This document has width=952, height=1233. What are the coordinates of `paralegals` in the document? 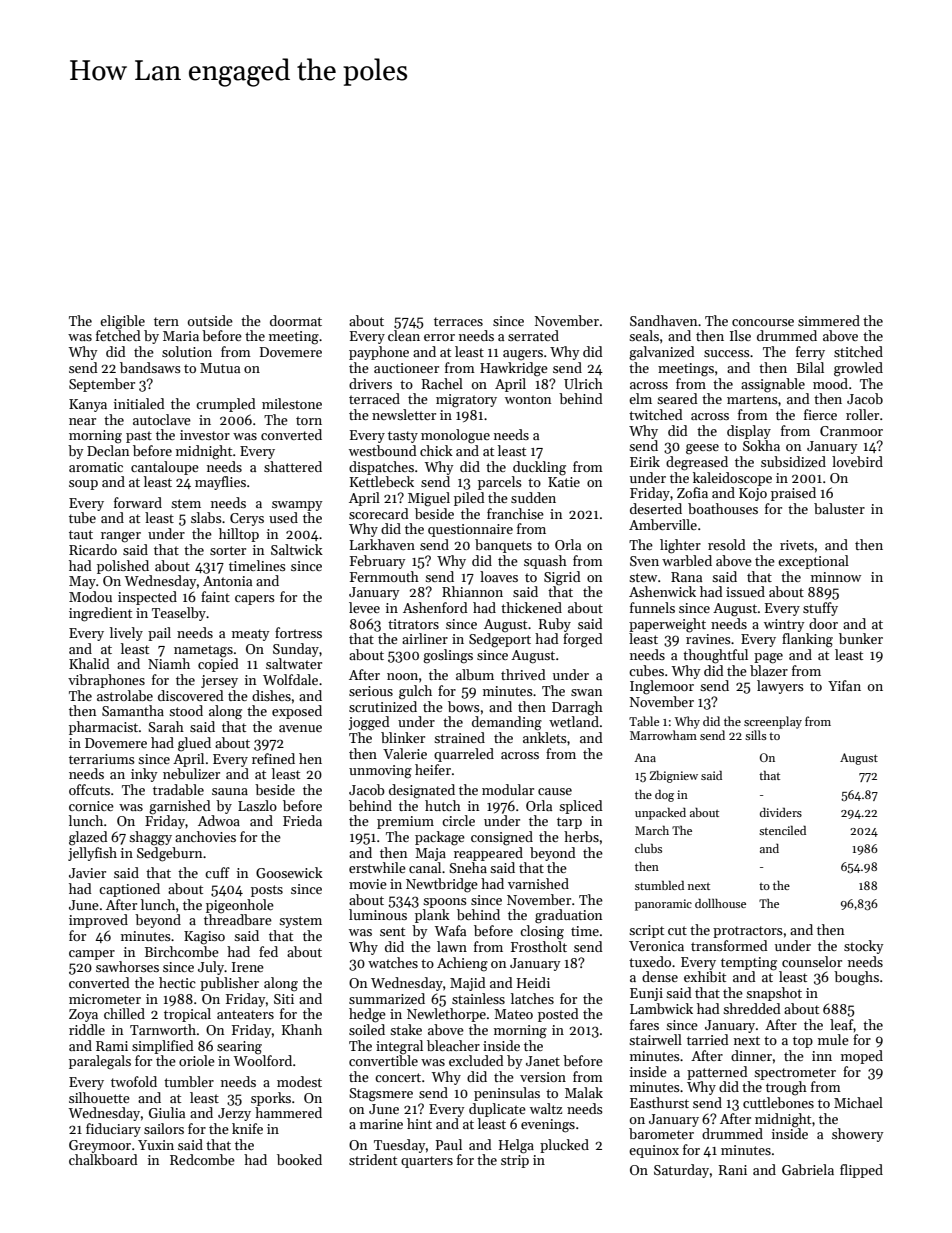 It's located at (100, 1062).
